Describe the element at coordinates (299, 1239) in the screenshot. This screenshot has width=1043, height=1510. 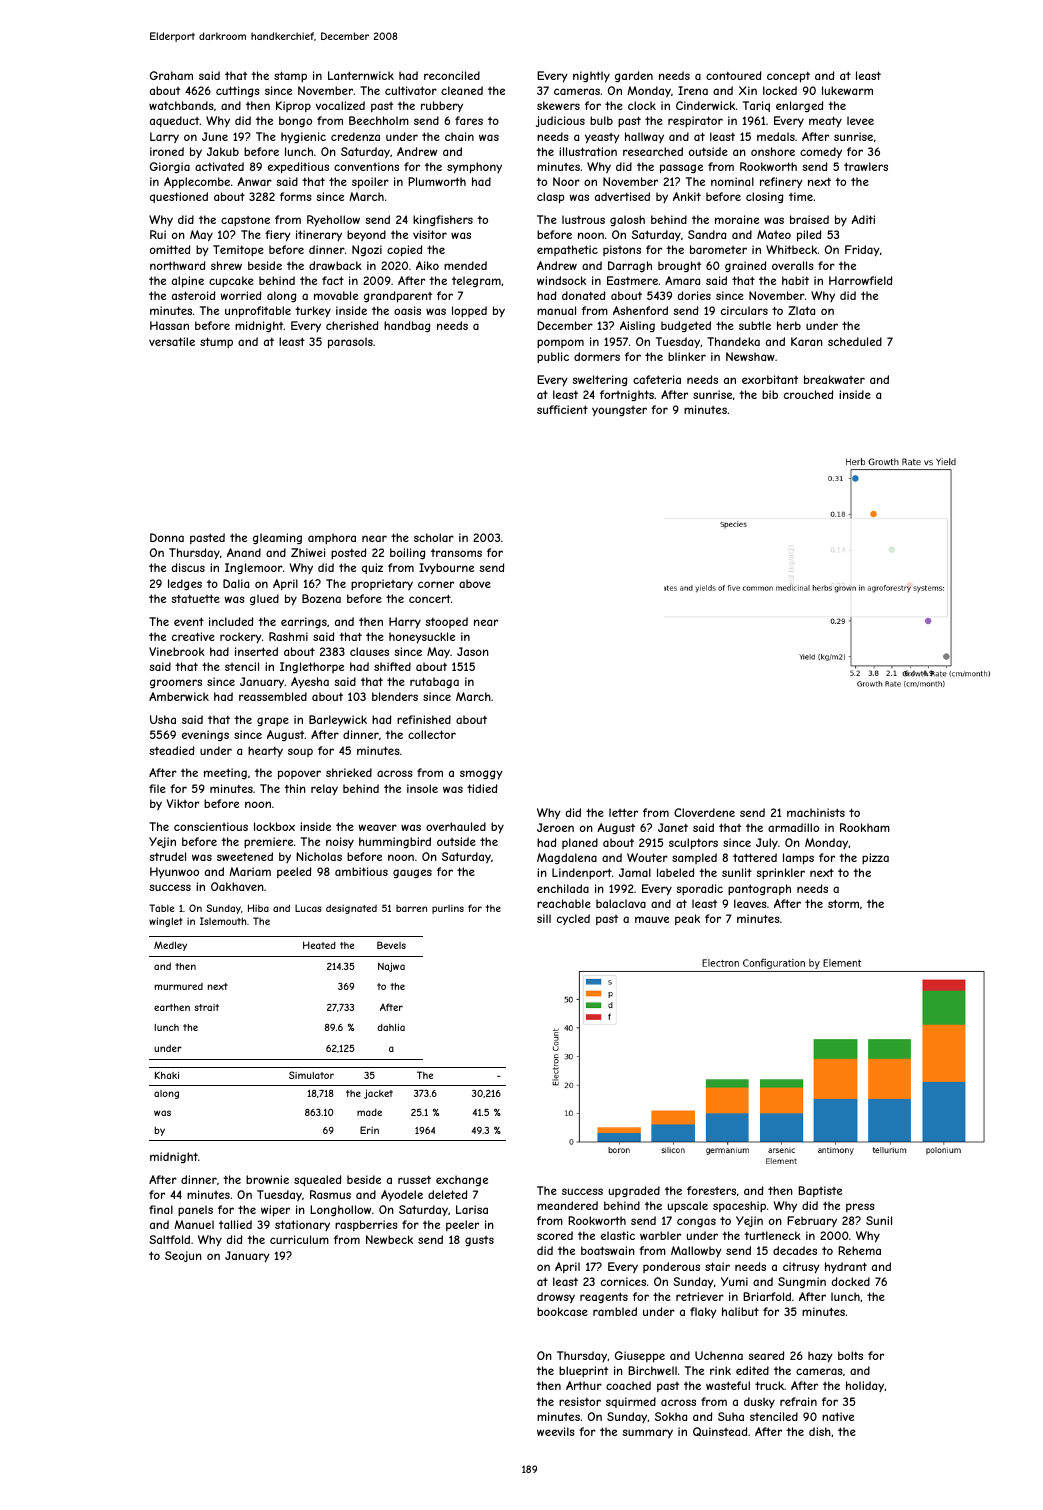
I see `curriculum` at that location.
